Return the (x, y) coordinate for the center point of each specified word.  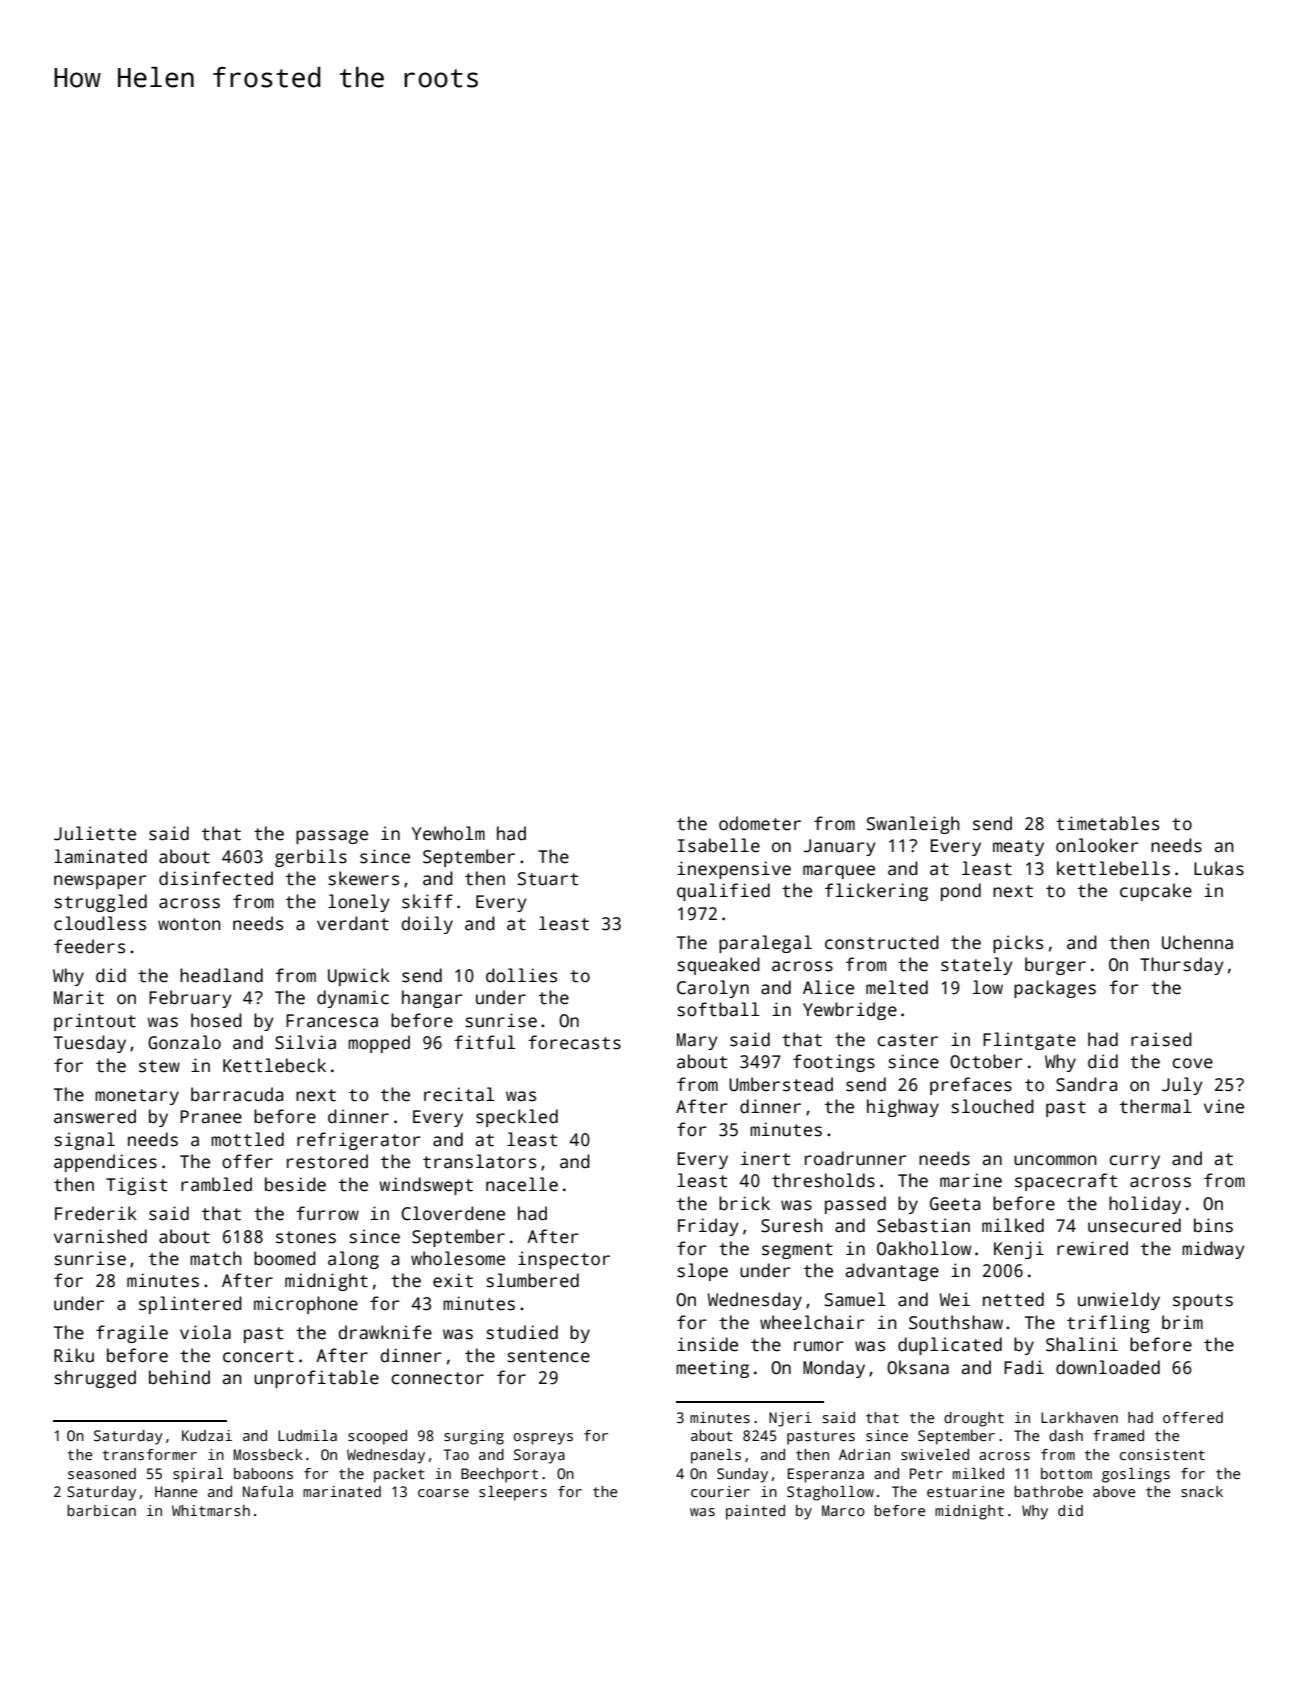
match (216, 1258)
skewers (363, 878)
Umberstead (781, 1084)
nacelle (522, 1184)
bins (1213, 1225)
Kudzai (207, 1435)
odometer (760, 823)
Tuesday (90, 1044)
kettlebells (1113, 868)
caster (907, 1040)
